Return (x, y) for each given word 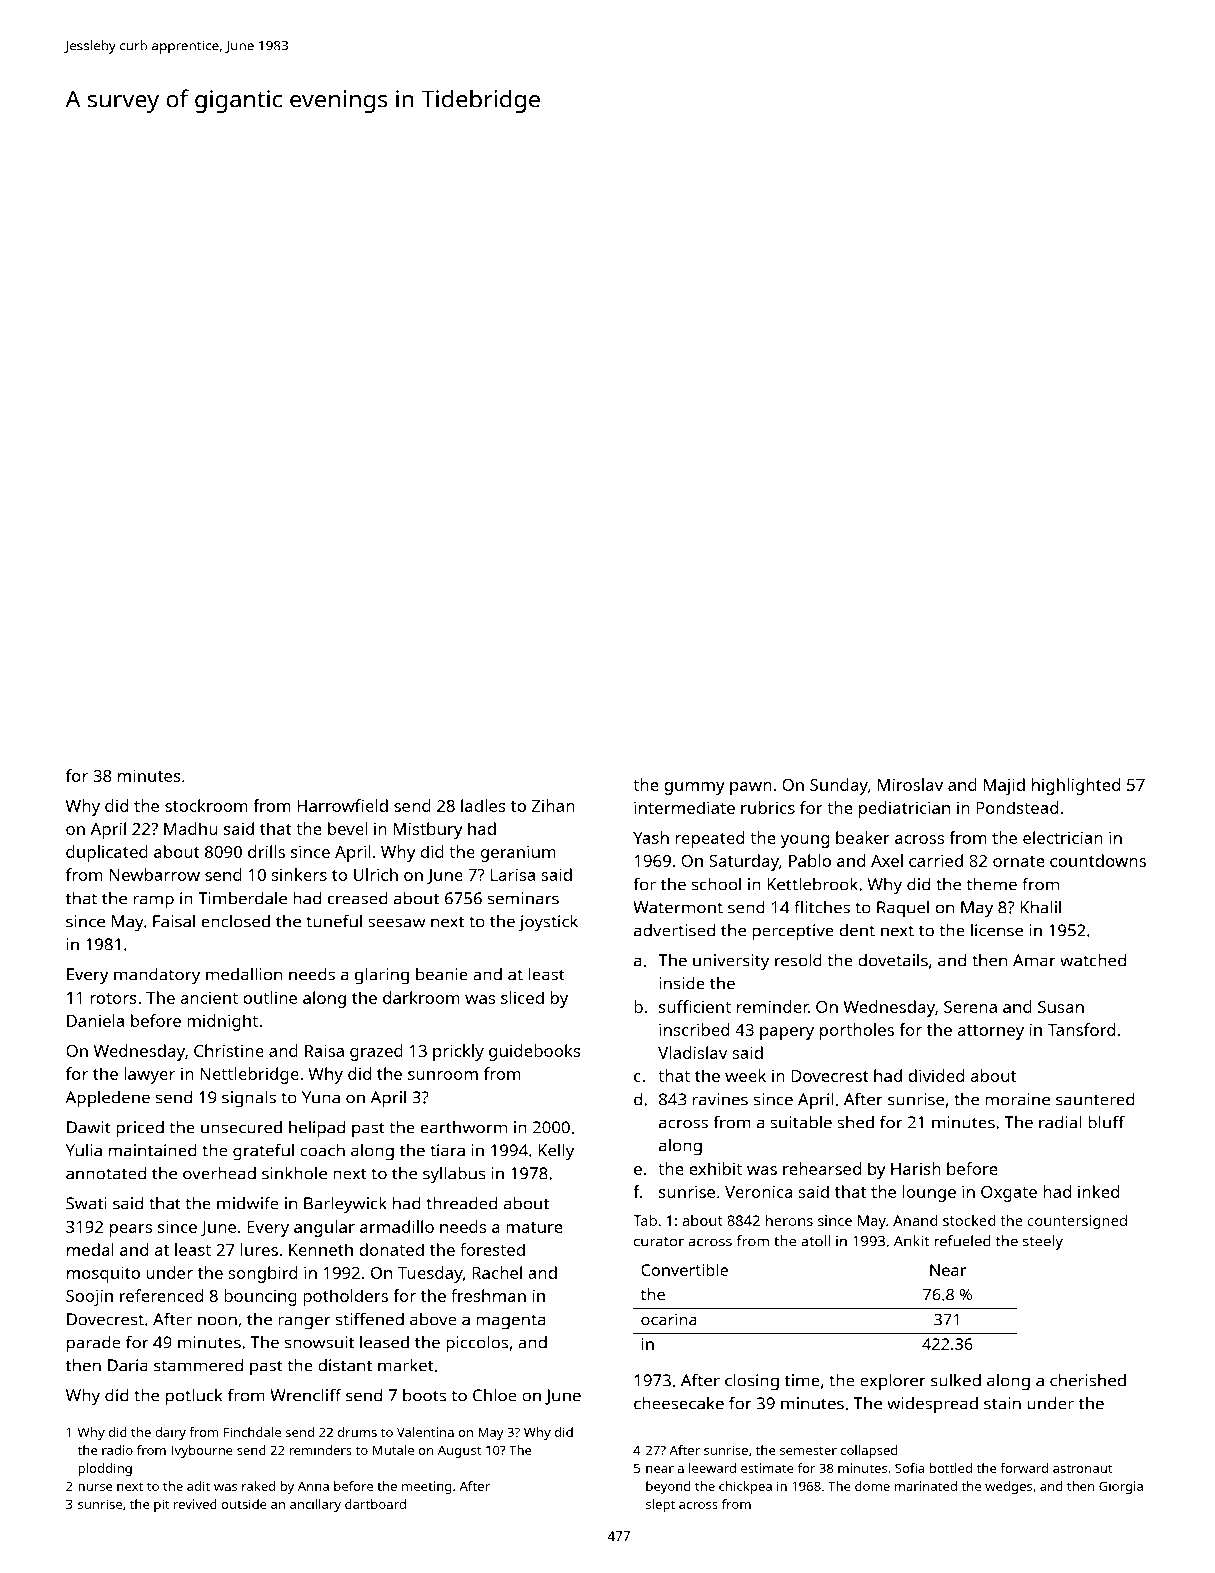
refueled (962, 1241)
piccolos (477, 1344)
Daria (128, 1365)
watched (1093, 960)
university (731, 962)
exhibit (715, 1168)
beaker (863, 837)
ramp (153, 902)
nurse (95, 1487)
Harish (916, 1168)
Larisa (513, 874)
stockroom (206, 805)
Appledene (108, 1099)
